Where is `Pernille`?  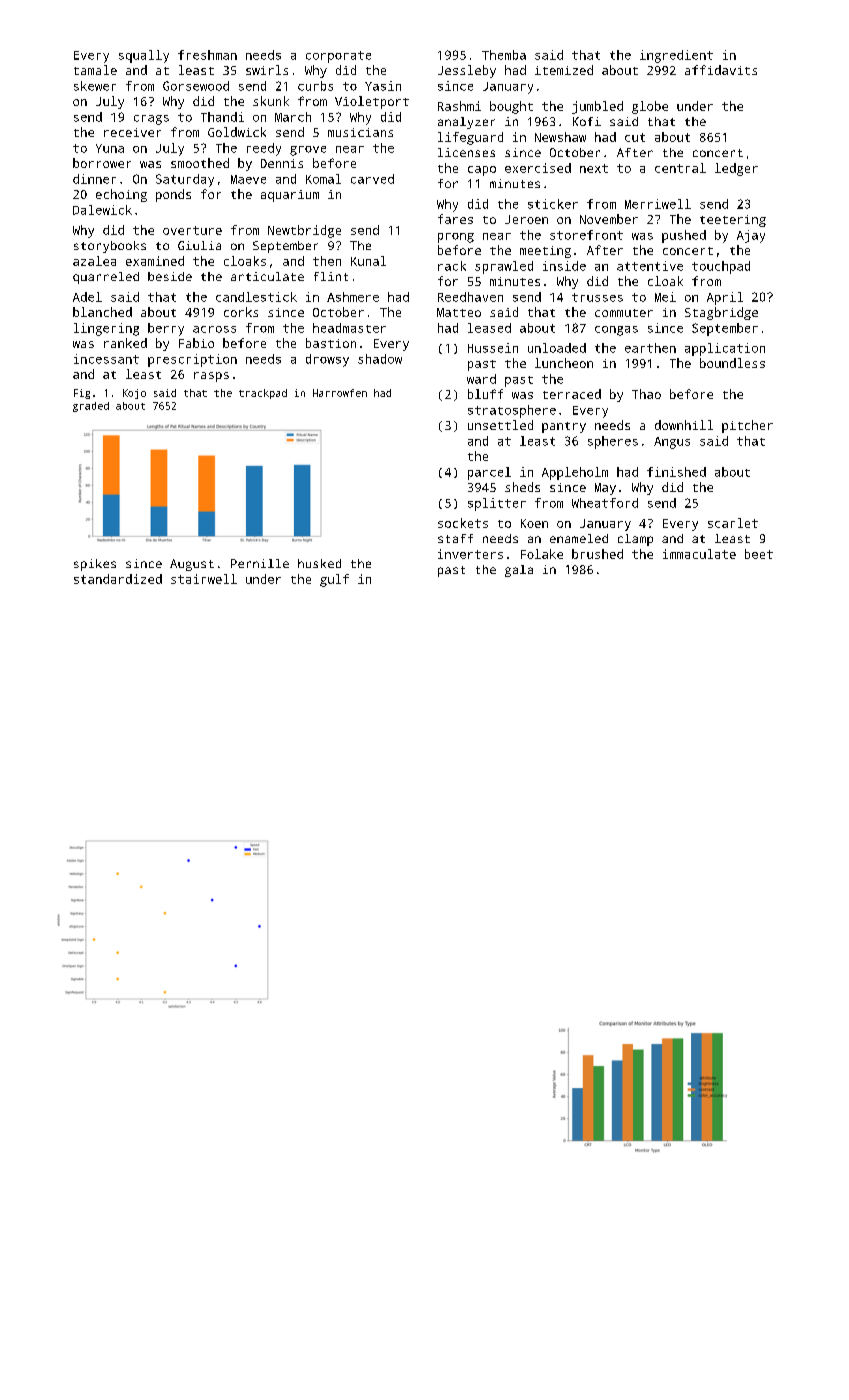 Pernille is located at coordinates (260, 563).
